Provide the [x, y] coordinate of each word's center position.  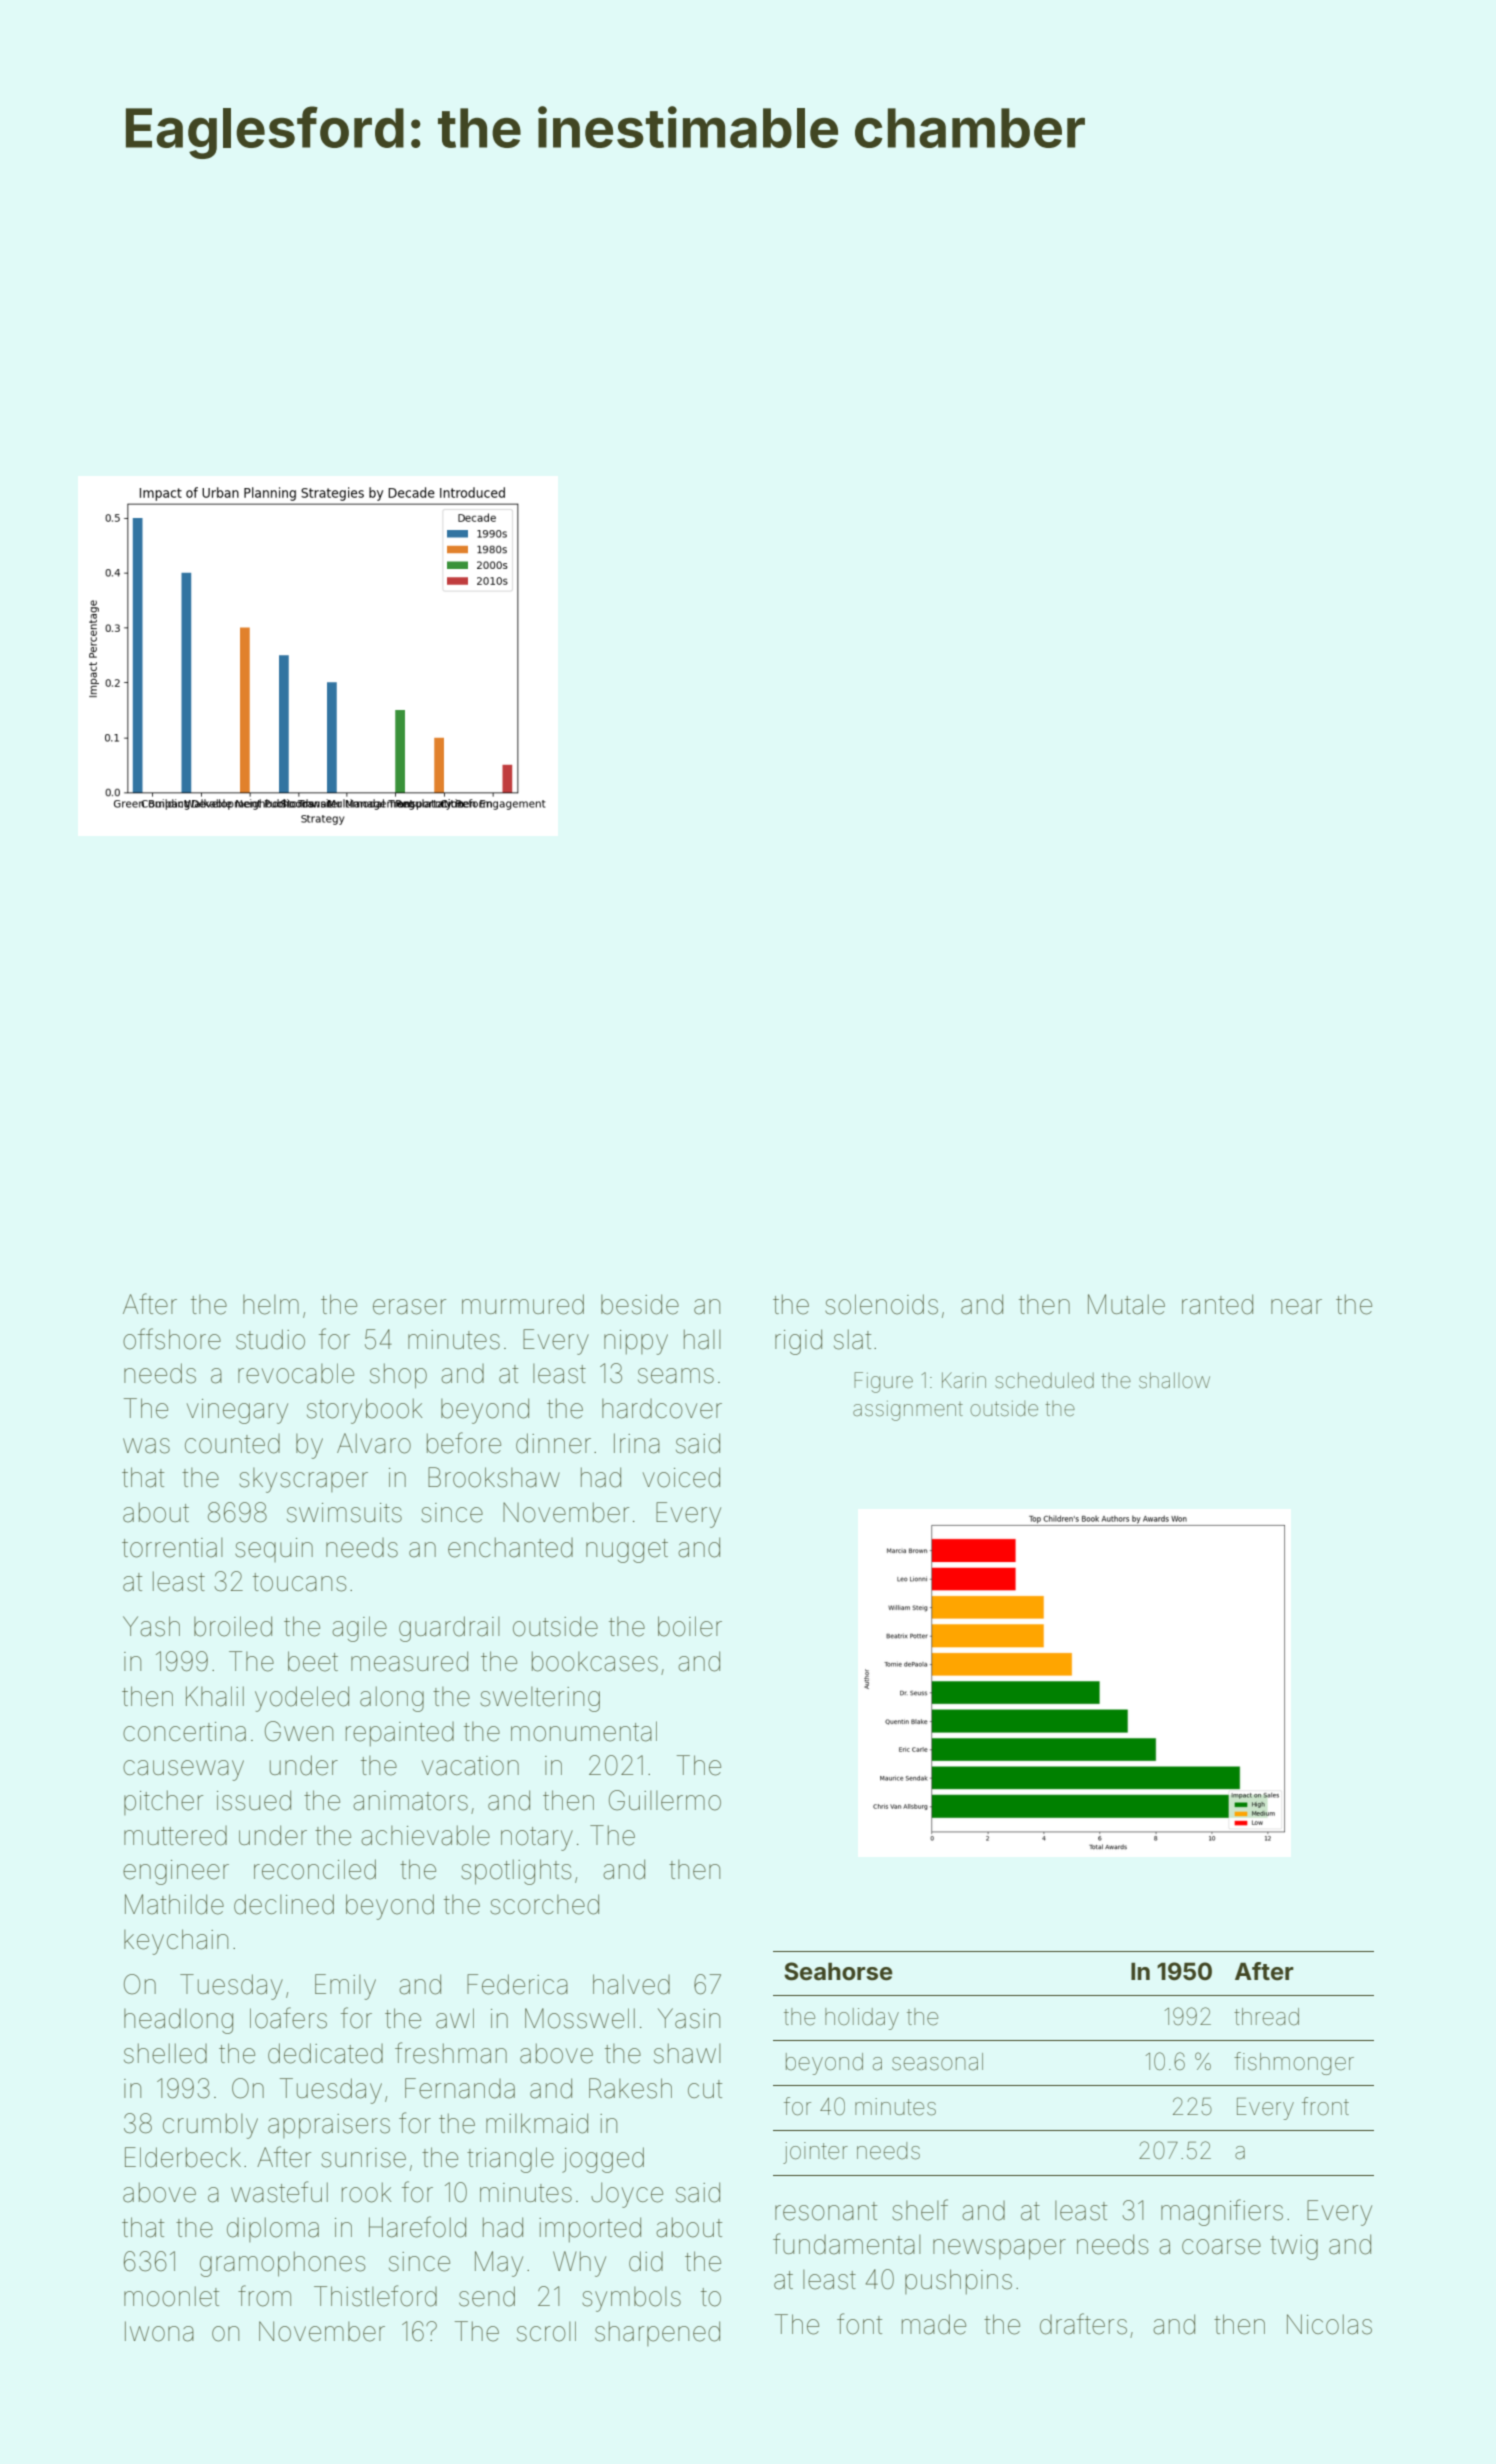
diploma [273, 2229]
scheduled [1044, 1380]
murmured [523, 1304]
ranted [1217, 1304]
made [934, 2324]
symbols [631, 2299]
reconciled [315, 1869]
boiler [690, 1626]
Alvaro [374, 1443]
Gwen [299, 1731]
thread [1266, 2017]
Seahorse [838, 1971]
